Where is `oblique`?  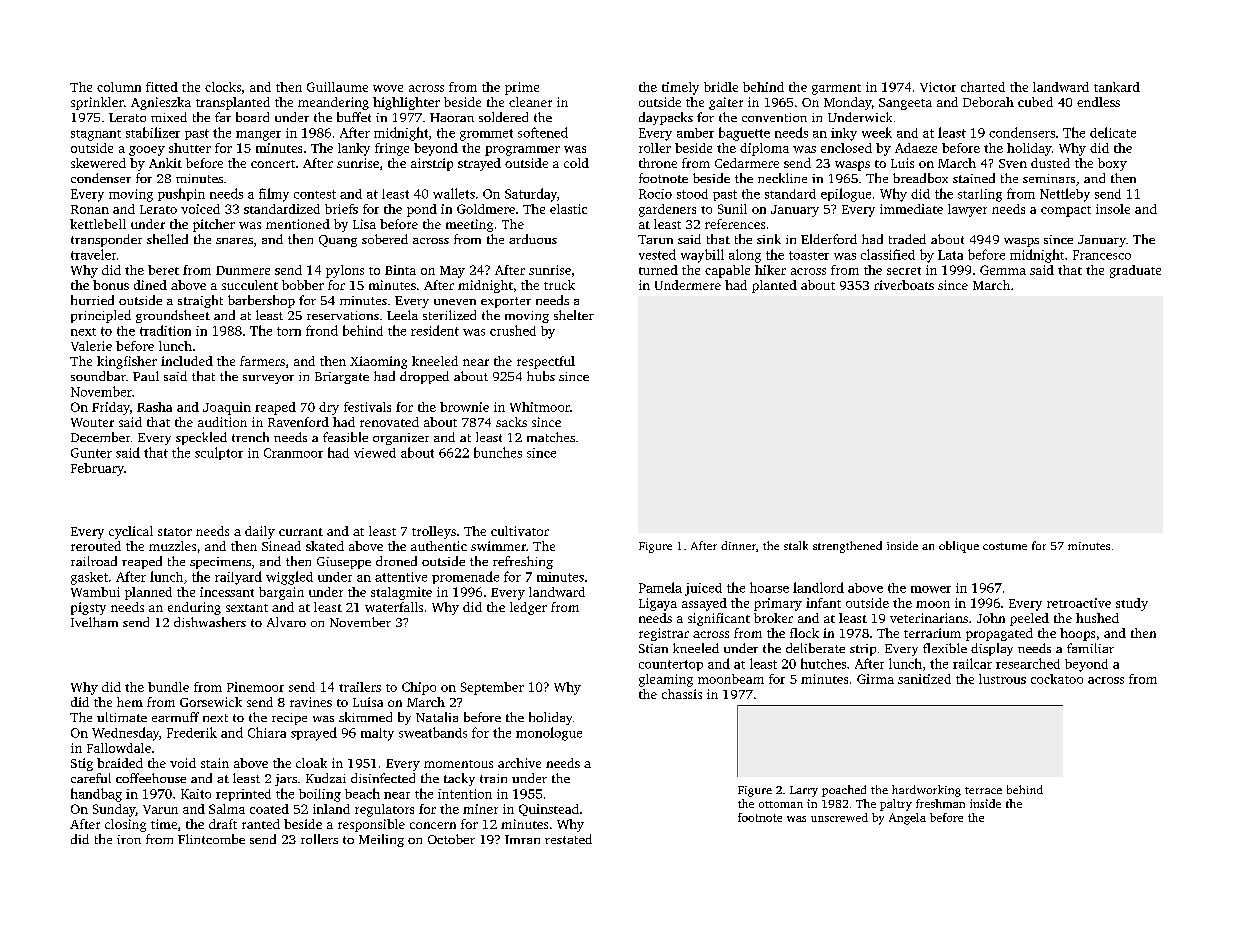
oblique is located at coordinates (959, 547).
